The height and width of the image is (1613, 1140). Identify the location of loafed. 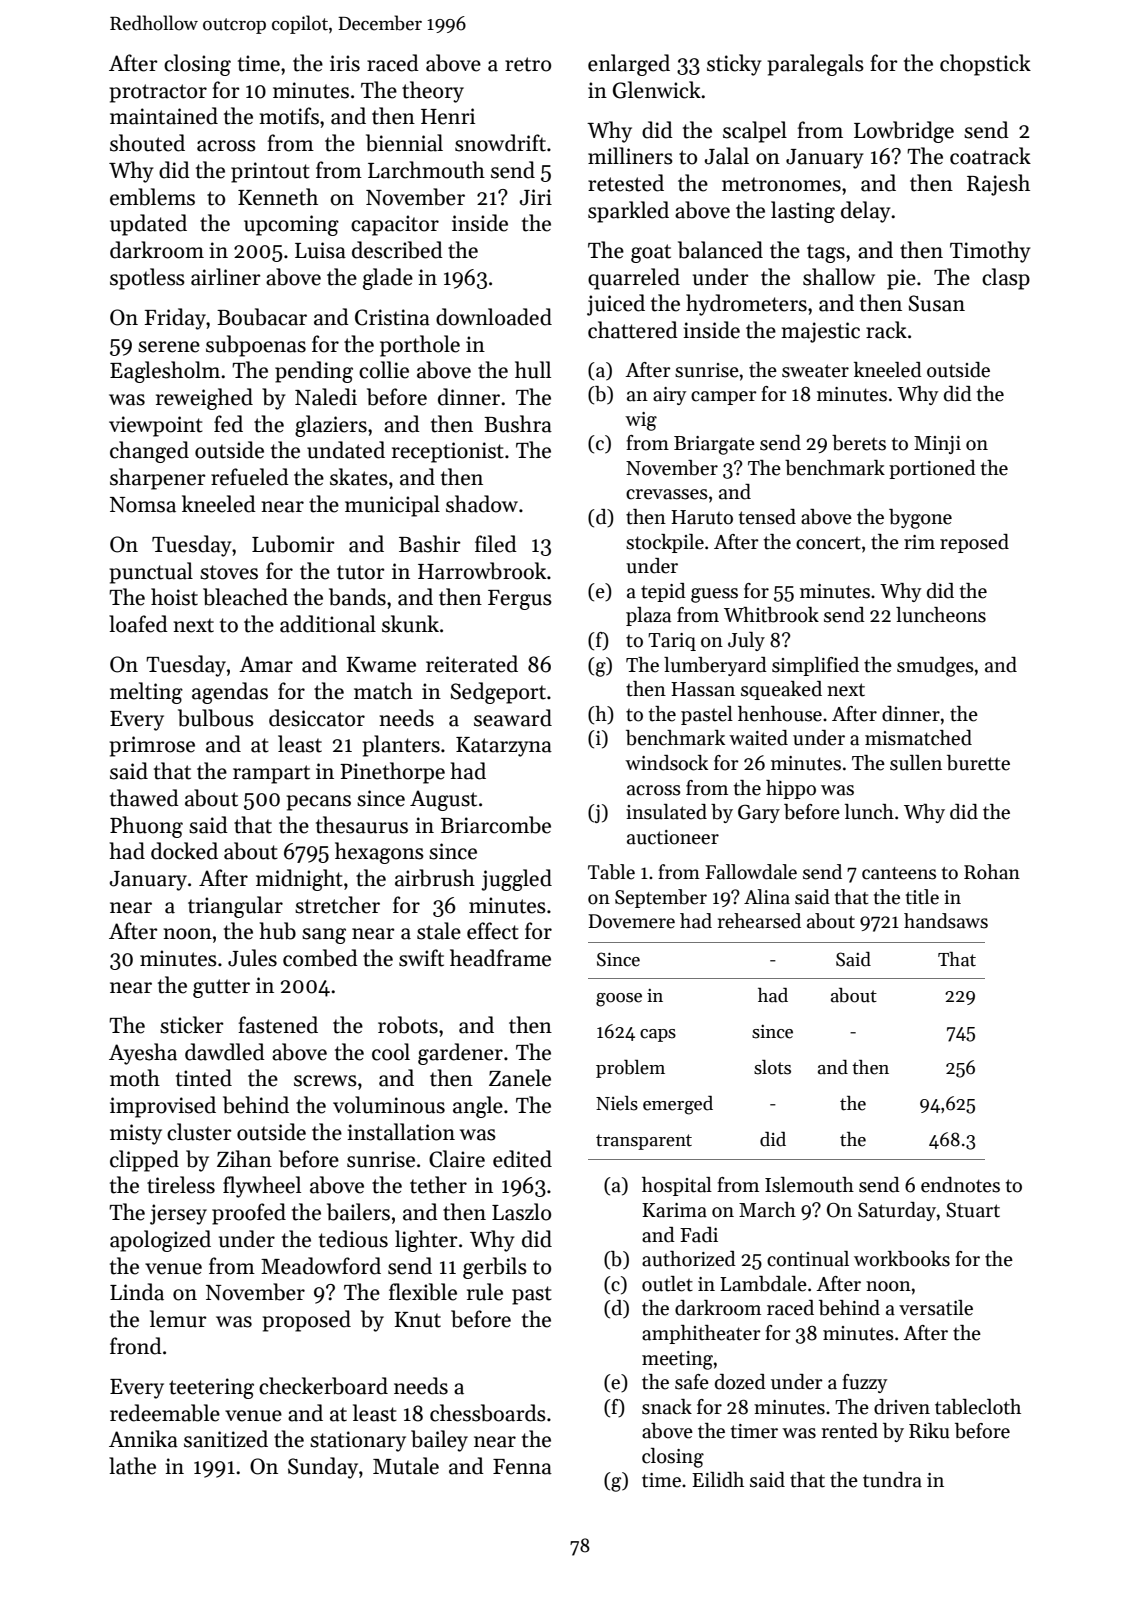
(138, 624).
